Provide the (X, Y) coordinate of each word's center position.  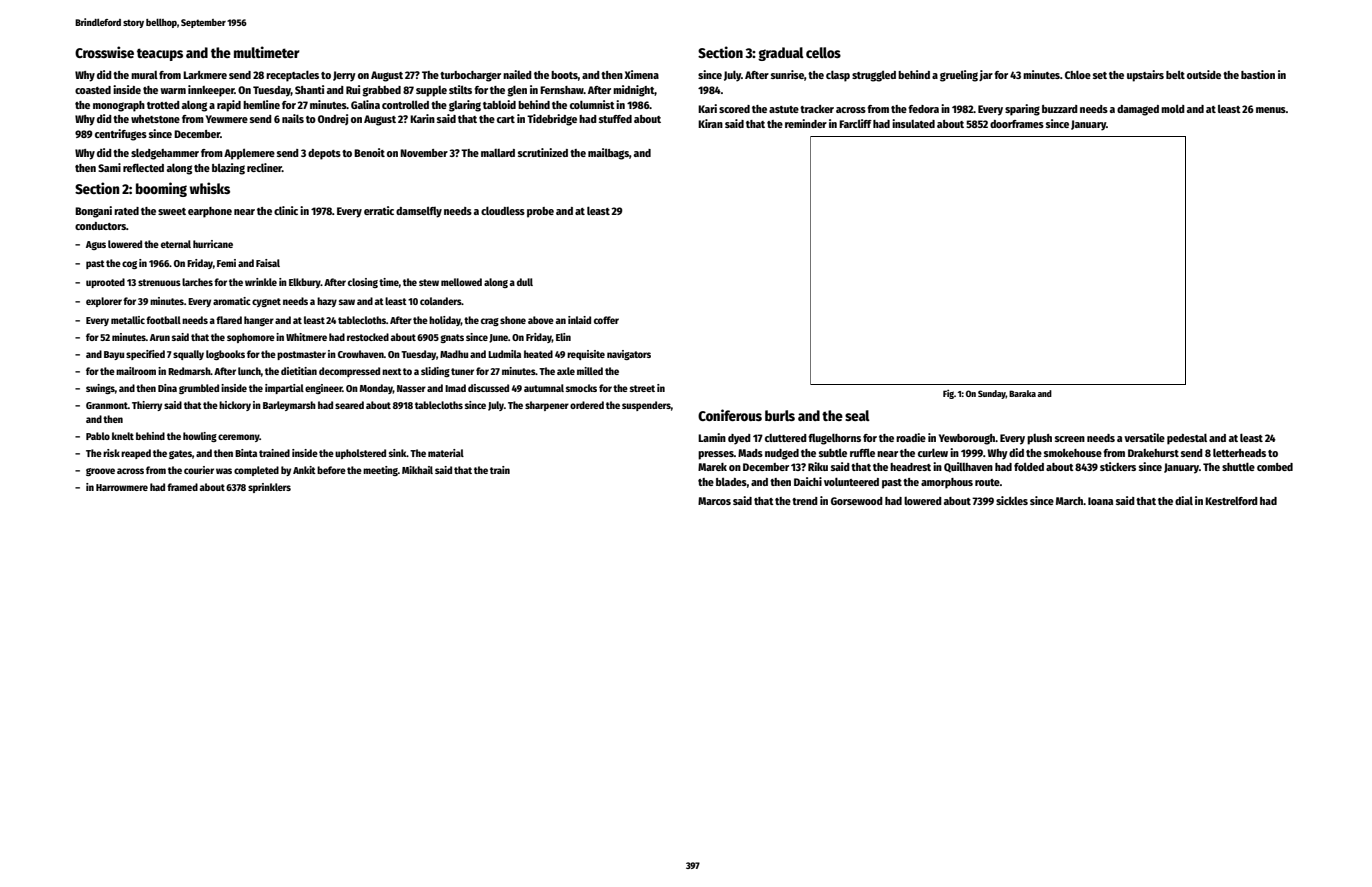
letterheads (1239, 452)
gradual (781, 54)
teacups (160, 54)
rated (126, 211)
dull (525, 282)
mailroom (136, 371)
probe (540, 212)
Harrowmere (122, 487)
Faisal (268, 263)
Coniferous (730, 415)
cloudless (503, 210)
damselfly (419, 212)
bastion (1258, 74)
